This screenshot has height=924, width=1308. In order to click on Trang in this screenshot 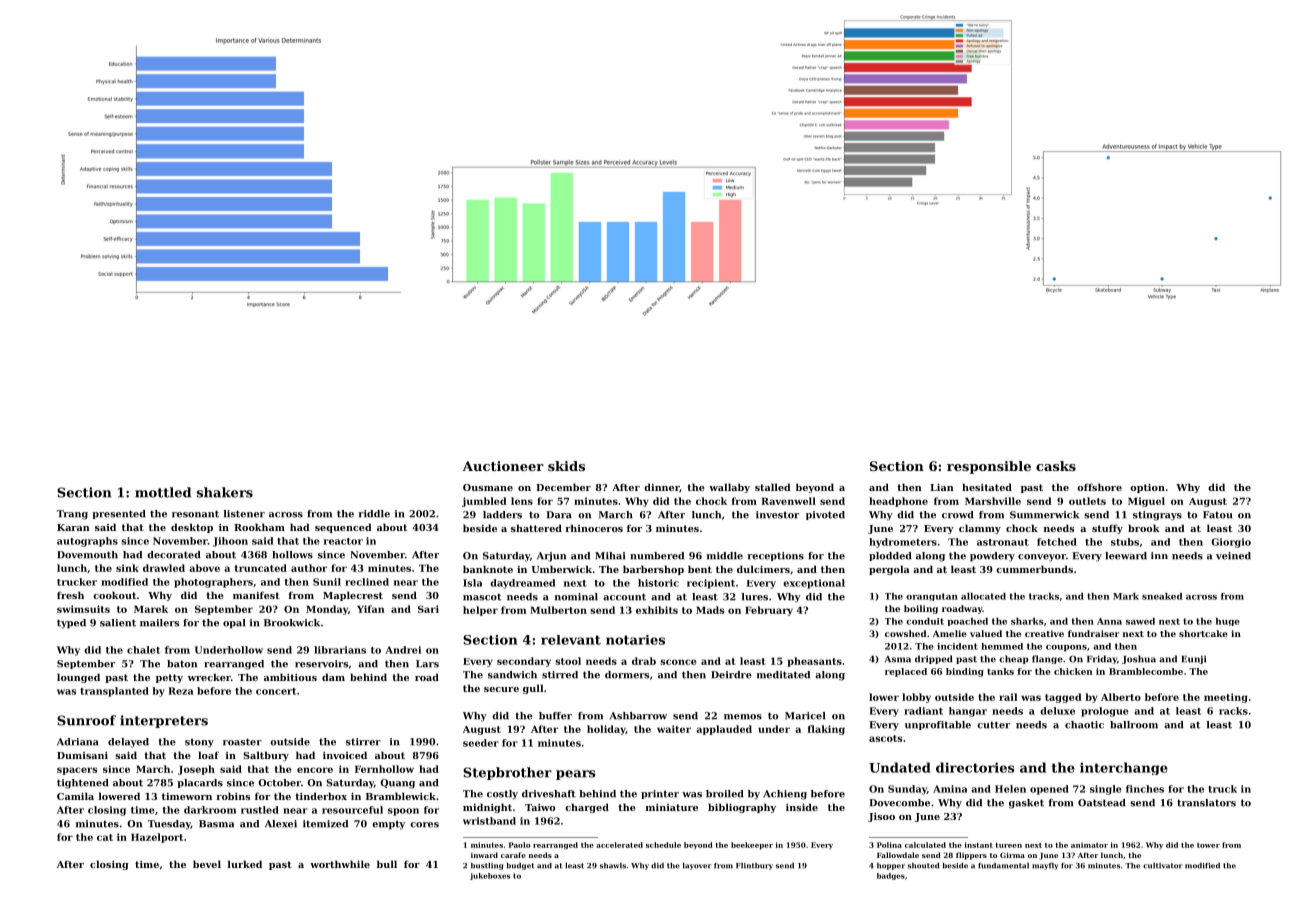, I will do `click(72, 515)`.
